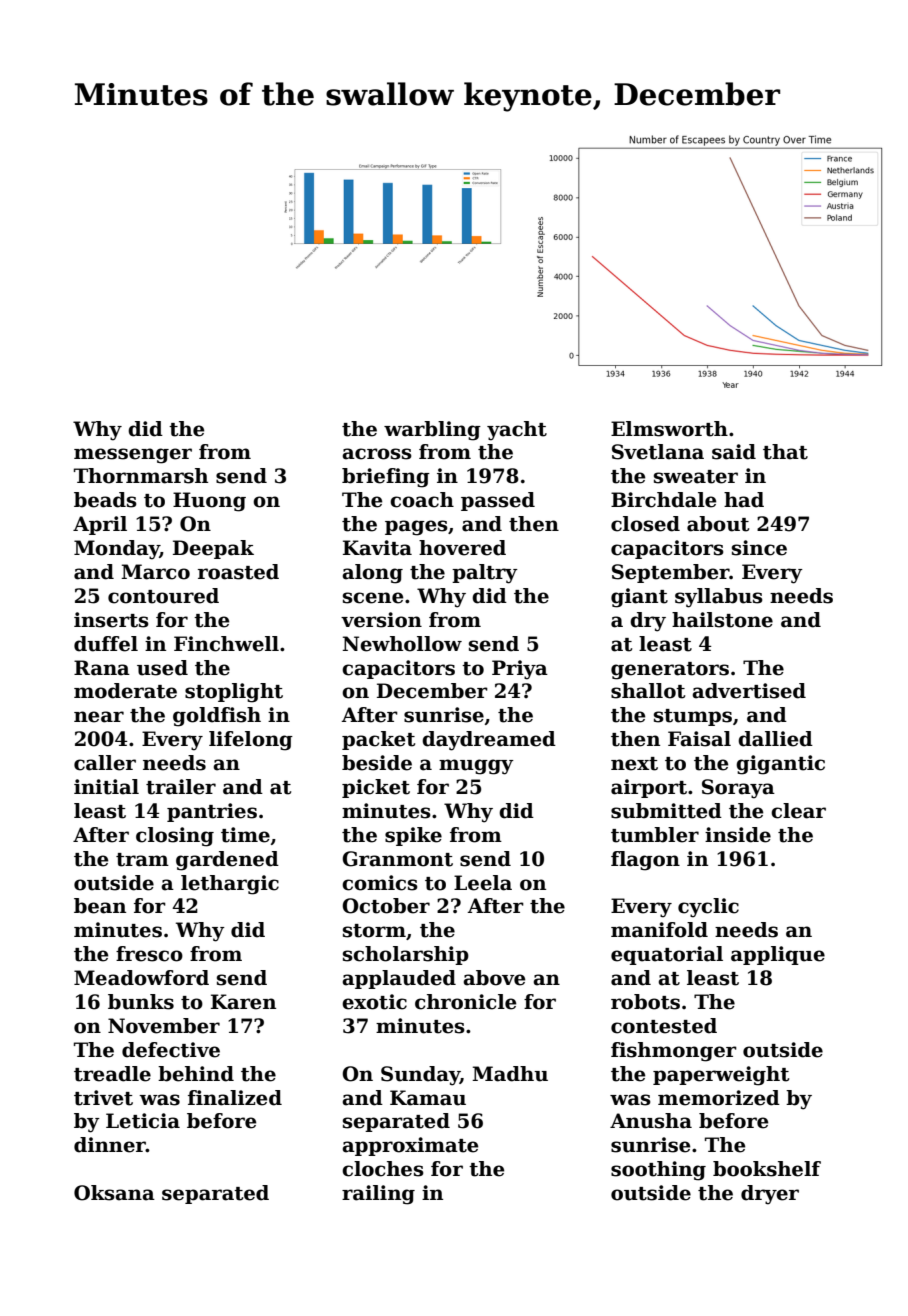 This screenshot has width=908, height=1316. Describe the element at coordinates (738, 789) in the screenshot. I see `Soraya` at that location.
